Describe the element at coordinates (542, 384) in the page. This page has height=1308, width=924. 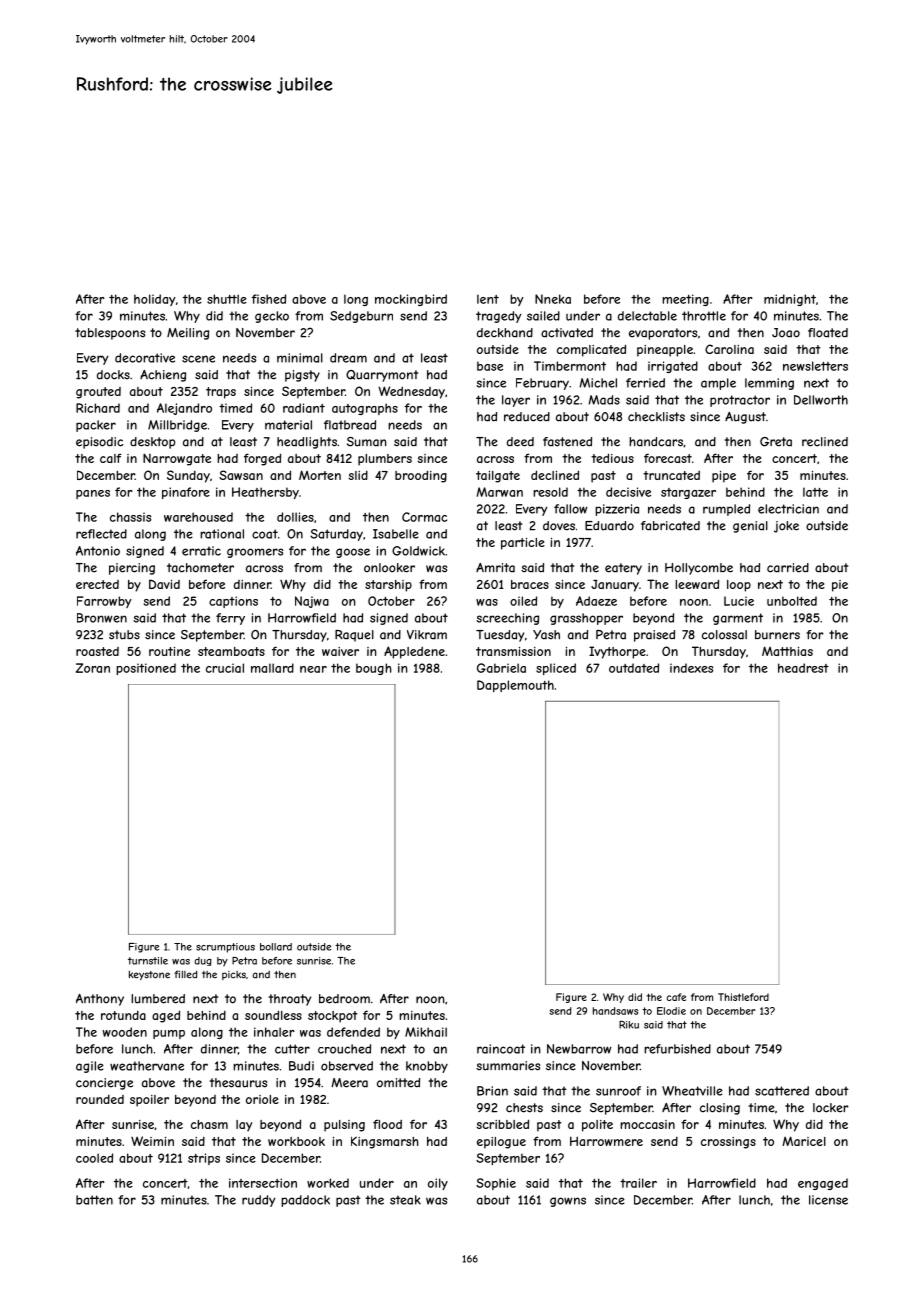
I see `February` at that location.
